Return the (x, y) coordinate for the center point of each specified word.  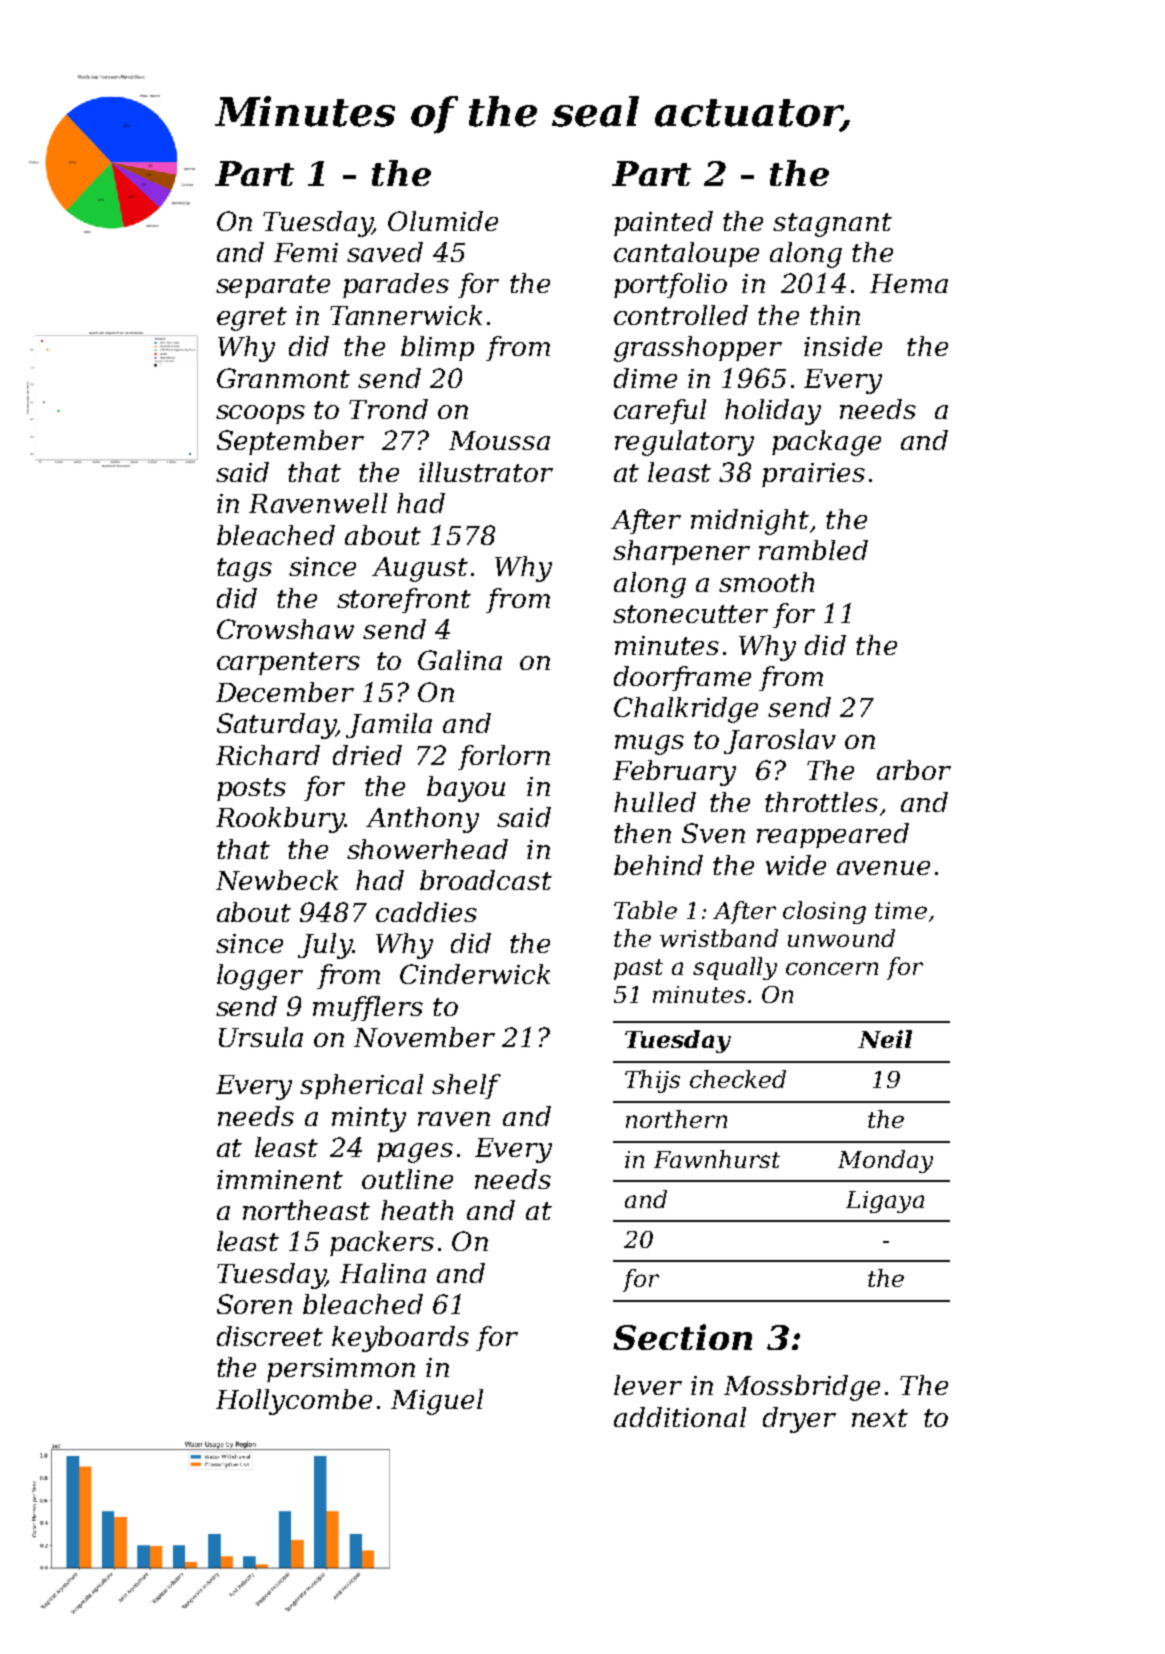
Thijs (652, 1081)
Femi (306, 252)
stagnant (832, 225)
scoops (260, 414)
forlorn (504, 757)
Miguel (437, 1402)
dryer (799, 1420)
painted (663, 223)
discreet (270, 1336)
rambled (813, 550)
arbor (914, 770)
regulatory (684, 443)
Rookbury (280, 820)
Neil (885, 1039)
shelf (466, 1086)
